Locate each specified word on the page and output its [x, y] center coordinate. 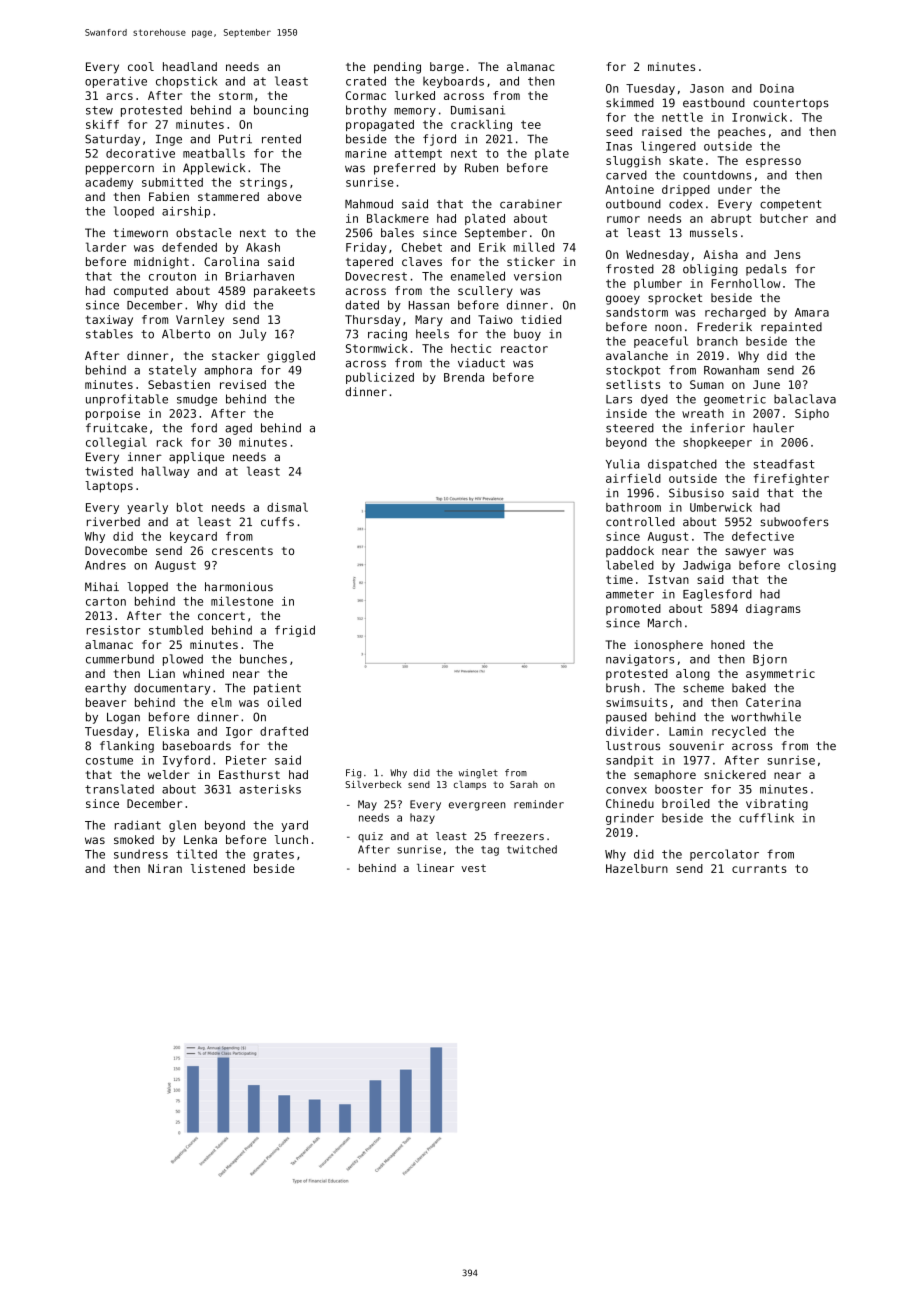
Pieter [246, 760]
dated [362, 305]
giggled [291, 357]
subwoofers [794, 522]
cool [141, 66]
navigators [640, 660]
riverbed [113, 522]
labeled [630, 565]
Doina [777, 88]
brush [622, 688]
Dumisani [478, 110]
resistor [113, 630]
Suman [707, 384]
